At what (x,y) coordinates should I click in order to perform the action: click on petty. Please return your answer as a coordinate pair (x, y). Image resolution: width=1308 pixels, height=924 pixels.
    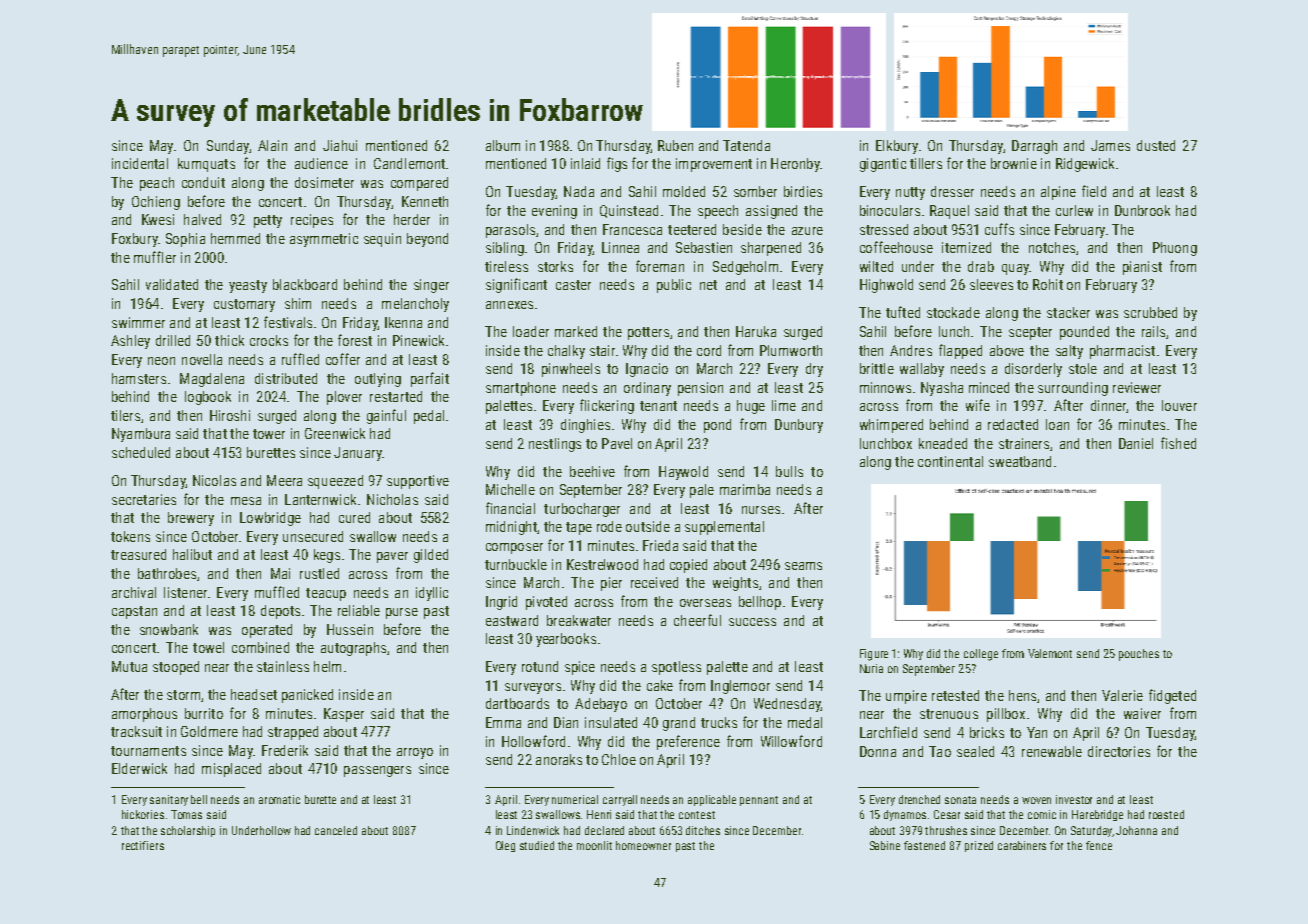
    Looking at the image, I should click on (268, 221).
